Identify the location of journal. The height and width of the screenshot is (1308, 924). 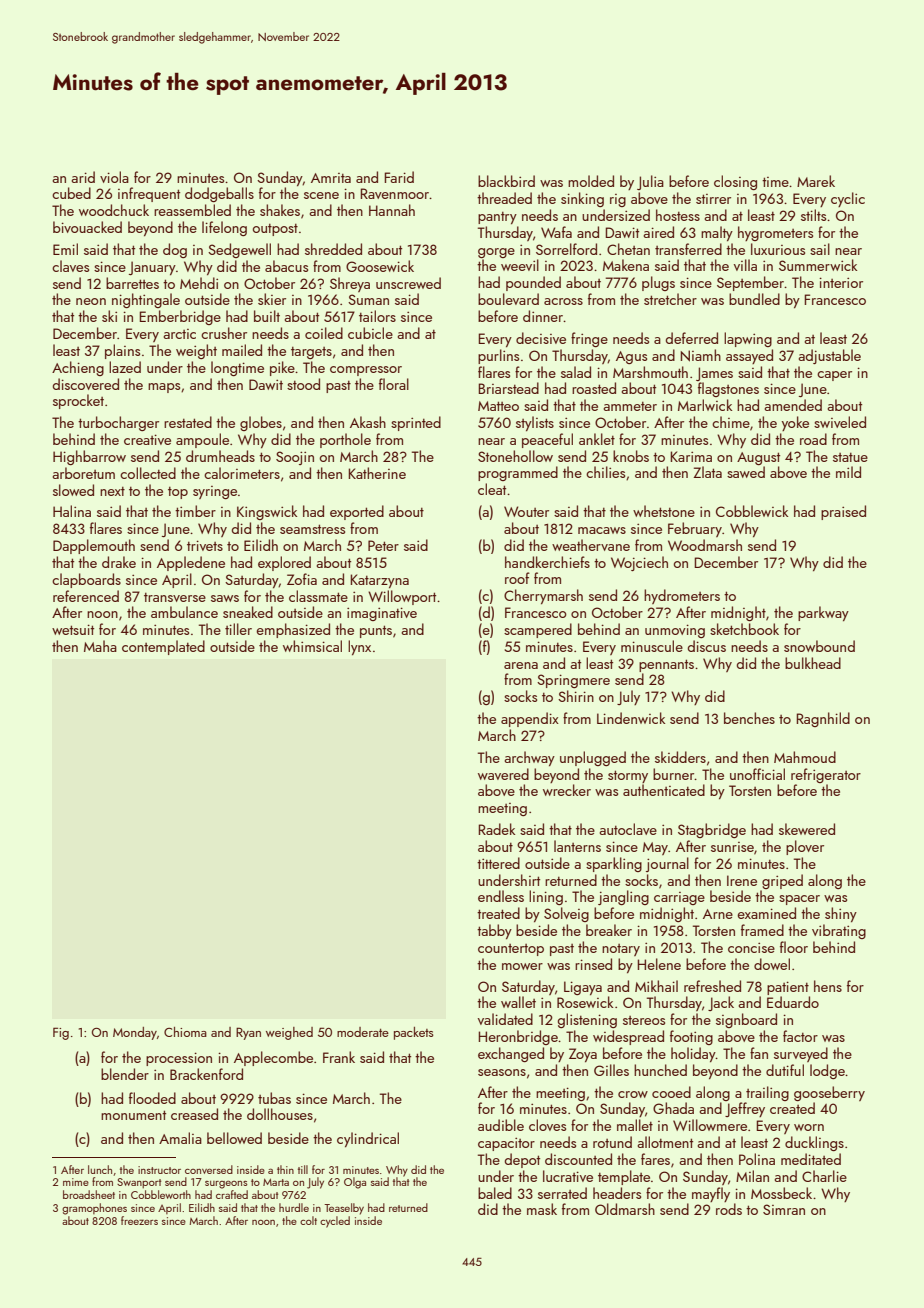
(667, 864).
